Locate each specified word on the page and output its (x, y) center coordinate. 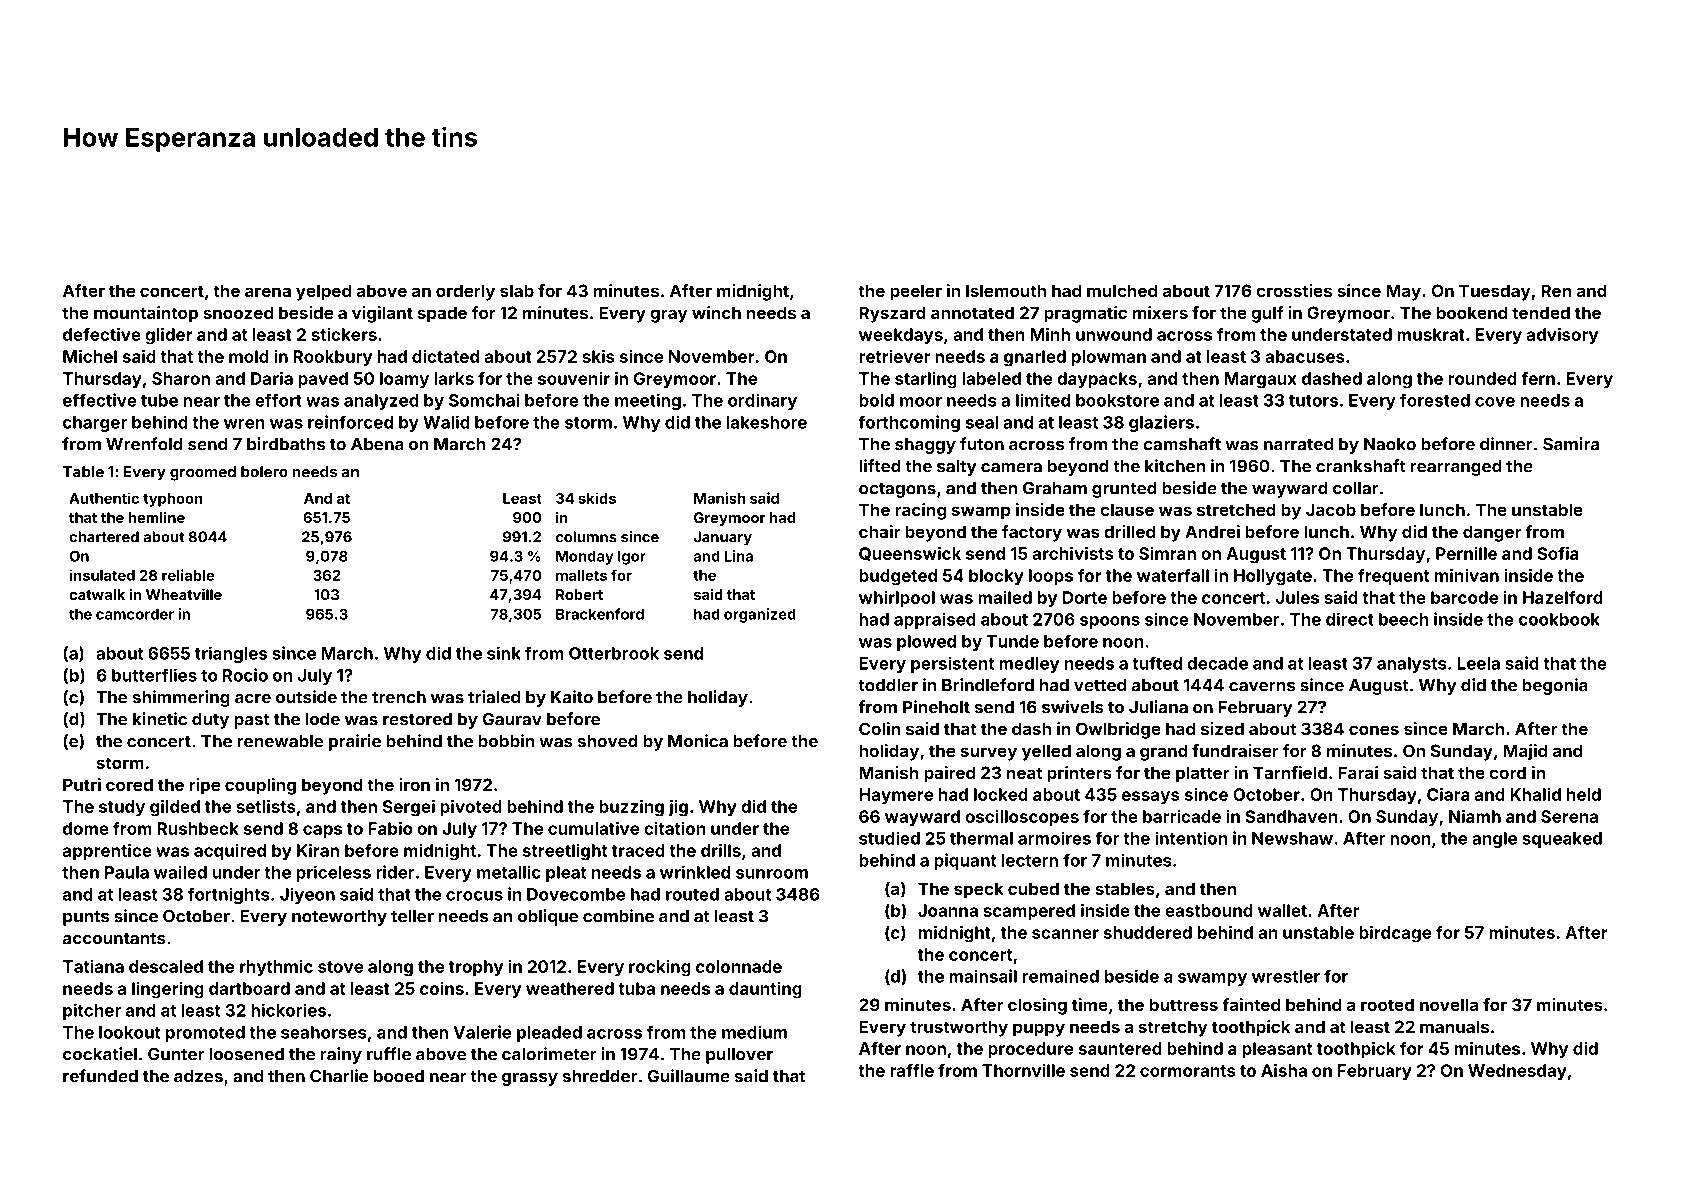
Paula (127, 872)
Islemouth (1006, 290)
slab (517, 290)
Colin (880, 728)
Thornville (1023, 1070)
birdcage (1395, 934)
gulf (1267, 314)
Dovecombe (576, 894)
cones (1374, 730)
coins (442, 988)
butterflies (154, 675)
